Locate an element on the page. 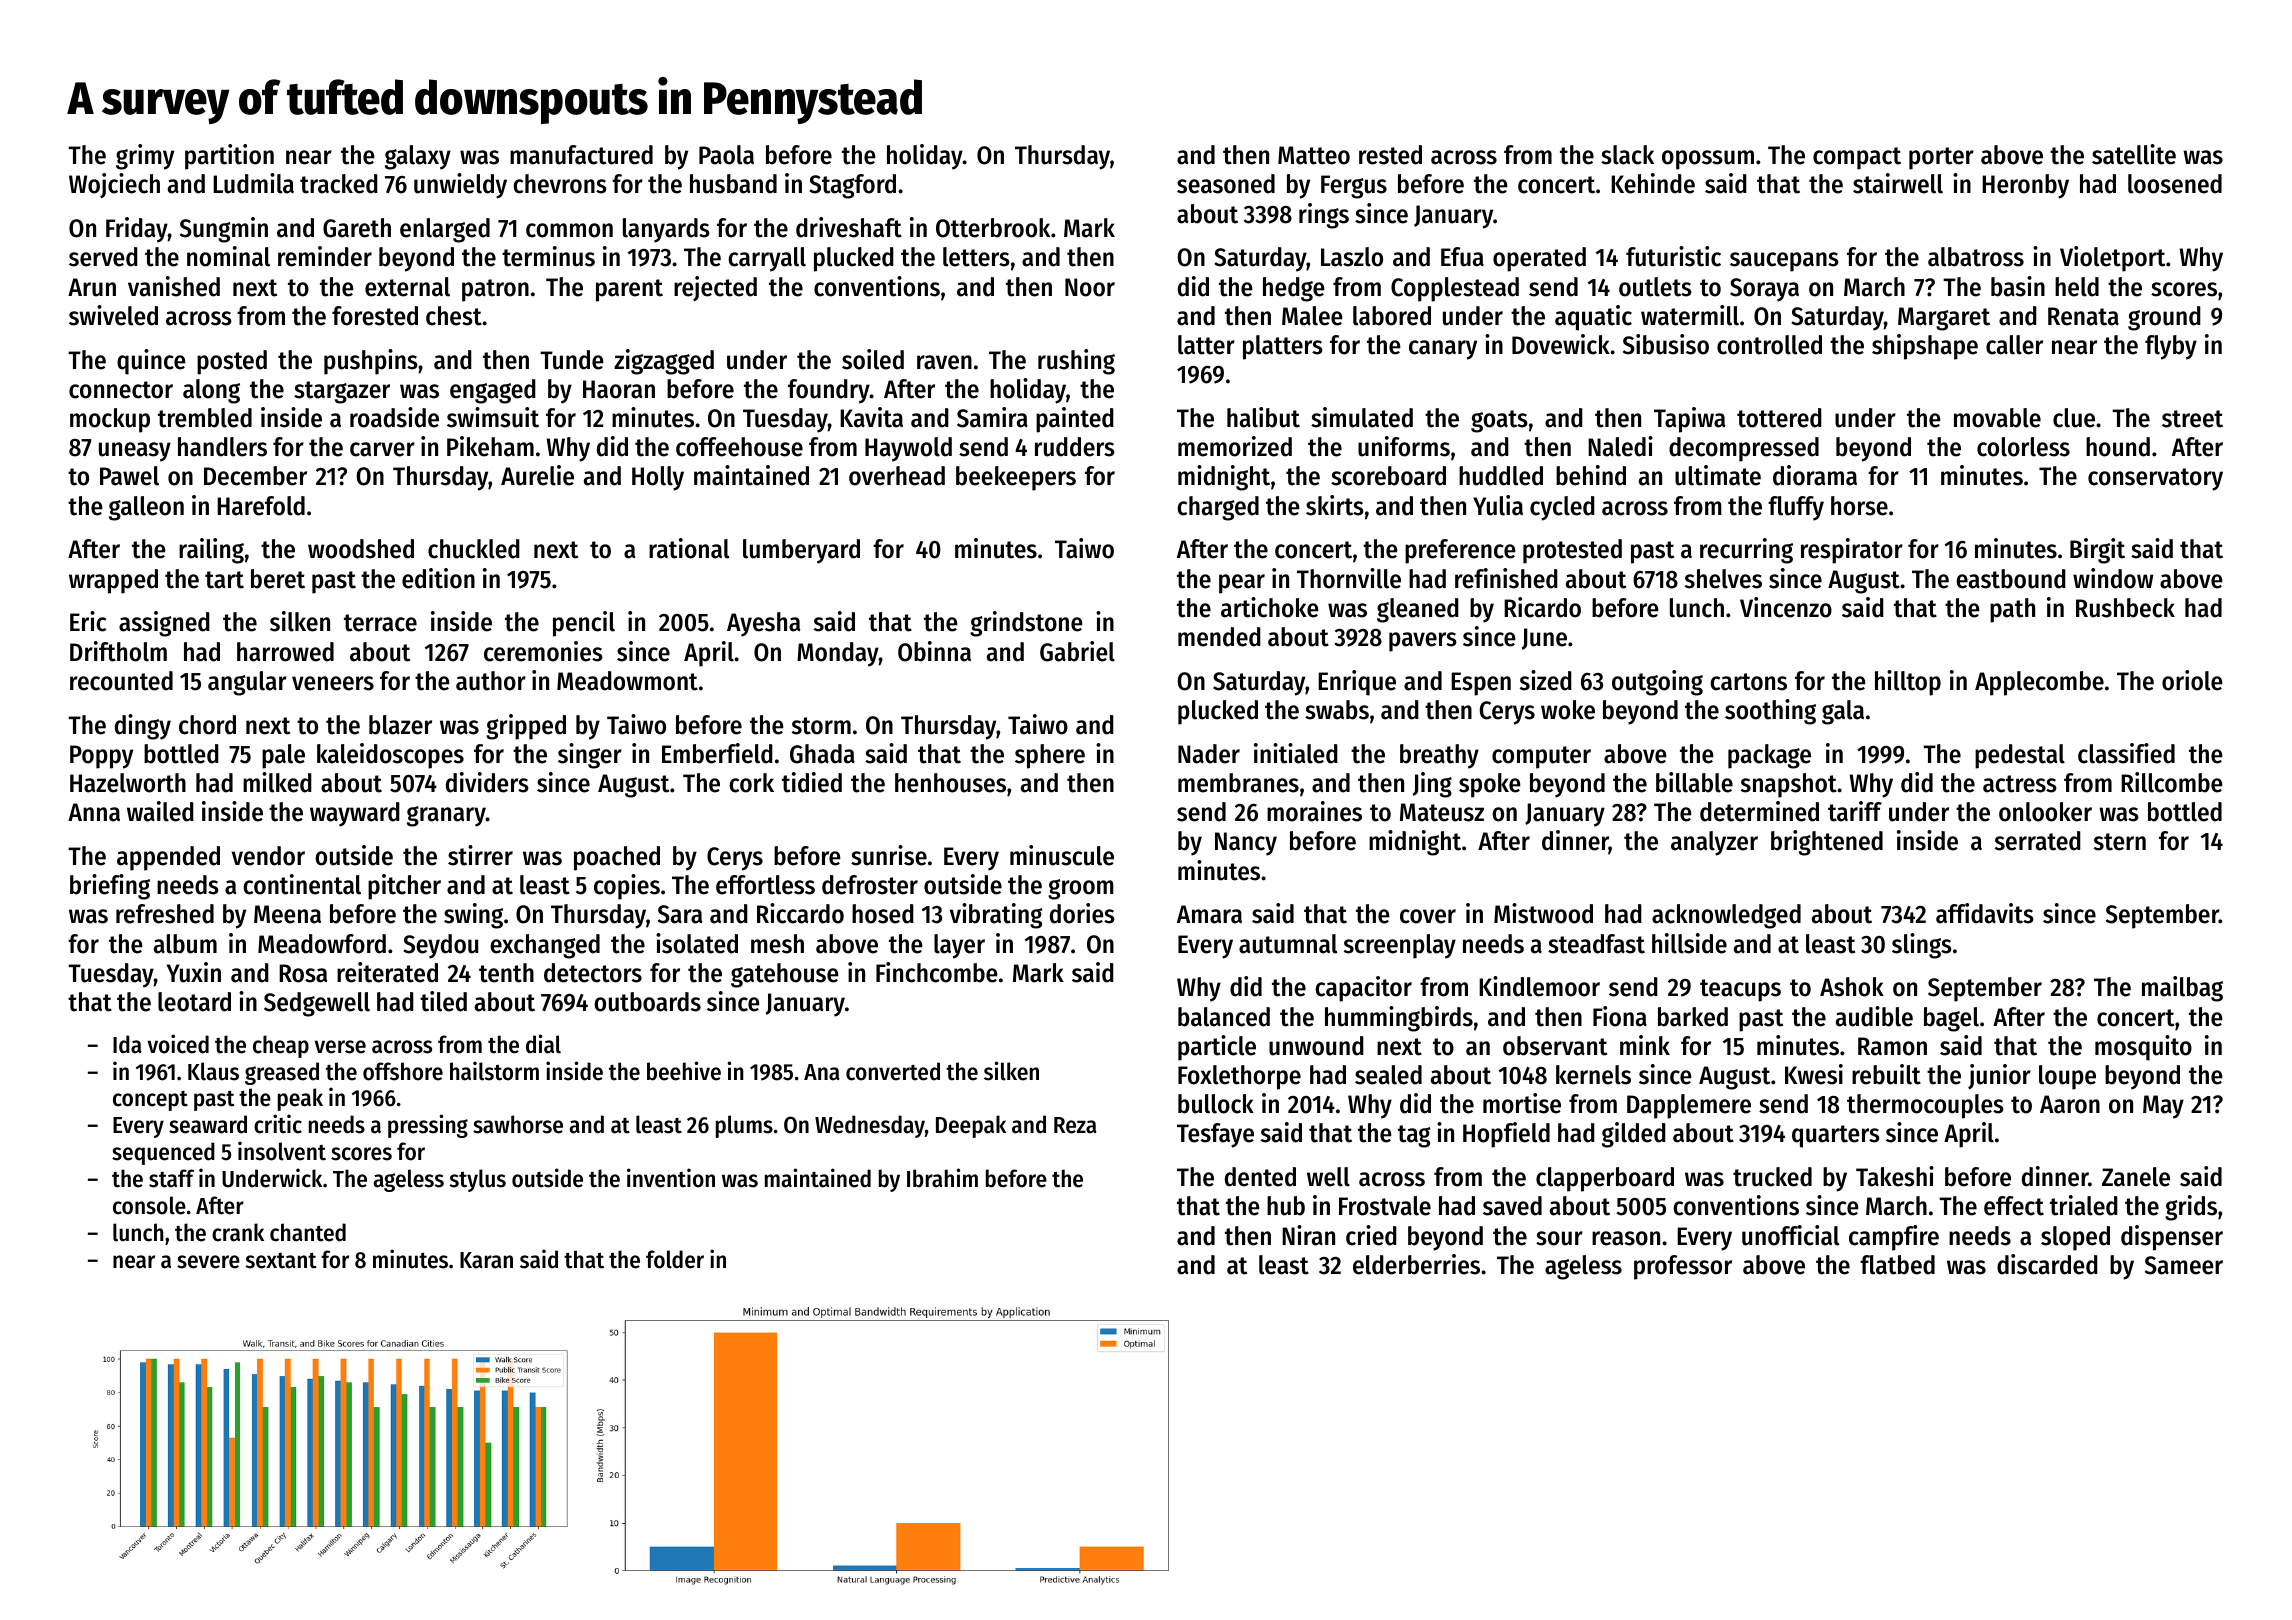 The width and height of the image is (2292, 1620). dented is located at coordinates (1260, 1177).
